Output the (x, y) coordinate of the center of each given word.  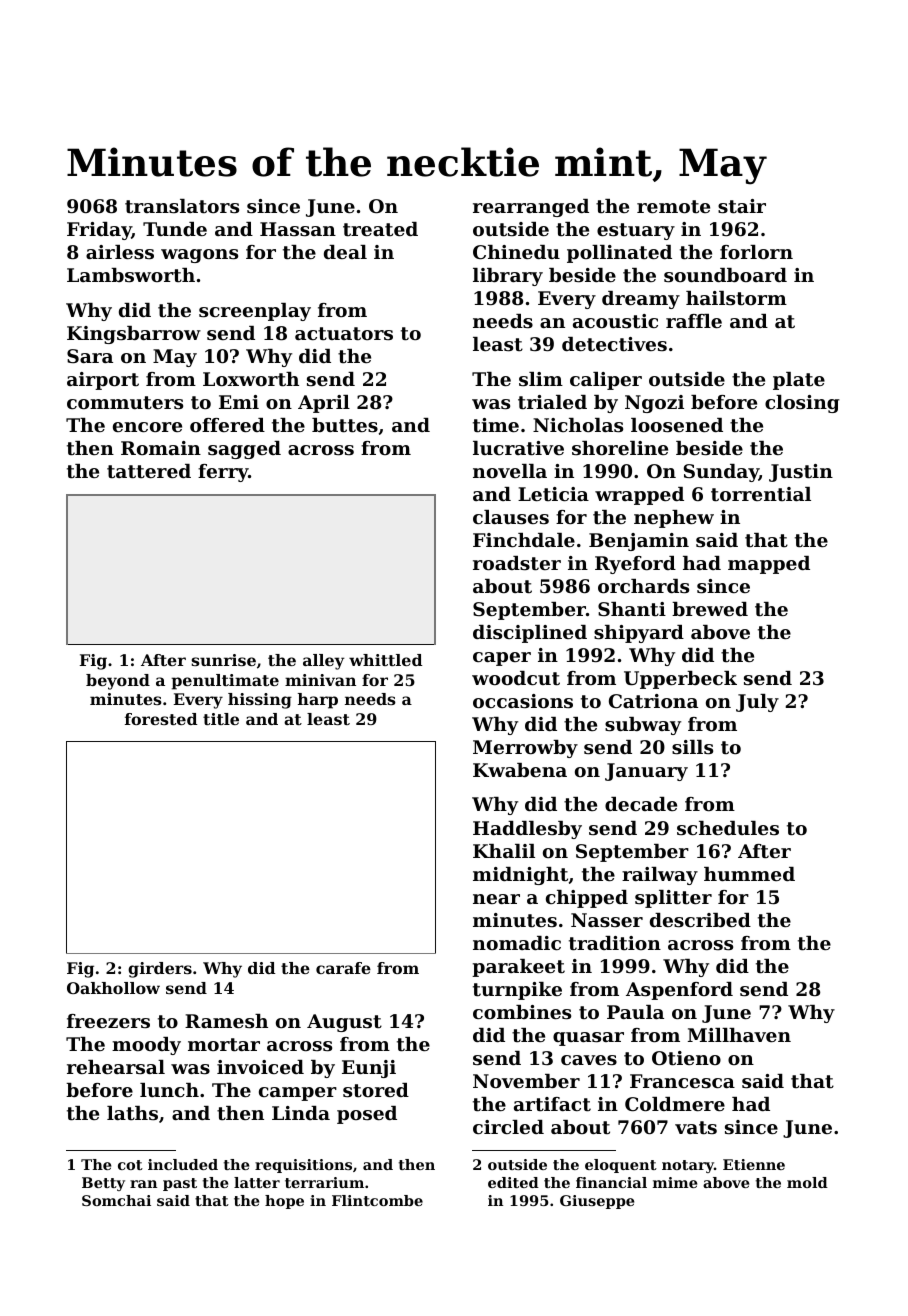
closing (802, 404)
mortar (224, 1045)
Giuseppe (597, 1202)
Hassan (298, 229)
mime (675, 1182)
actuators (344, 334)
